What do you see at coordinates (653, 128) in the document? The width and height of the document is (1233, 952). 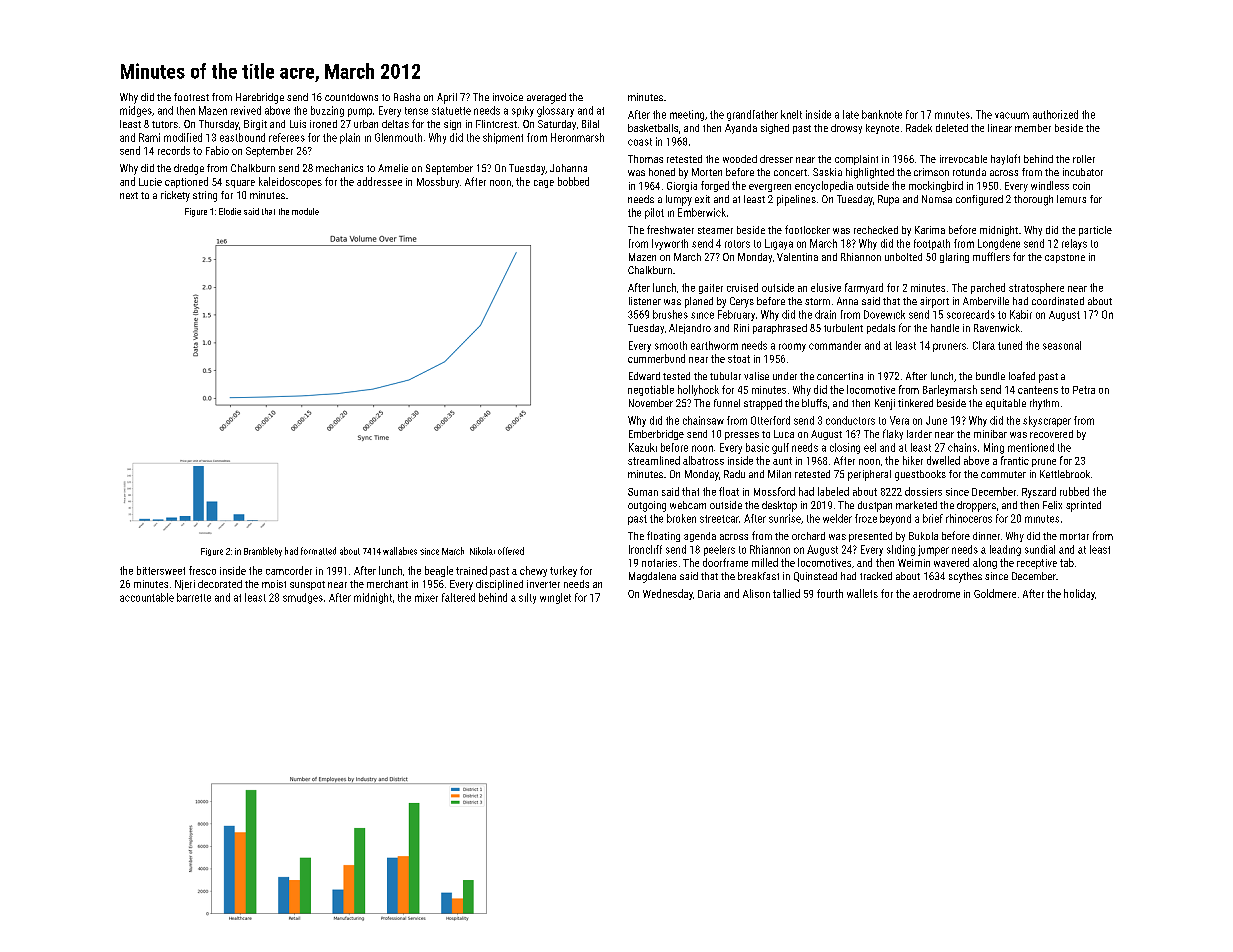 I see `basketballs` at bounding box center [653, 128].
